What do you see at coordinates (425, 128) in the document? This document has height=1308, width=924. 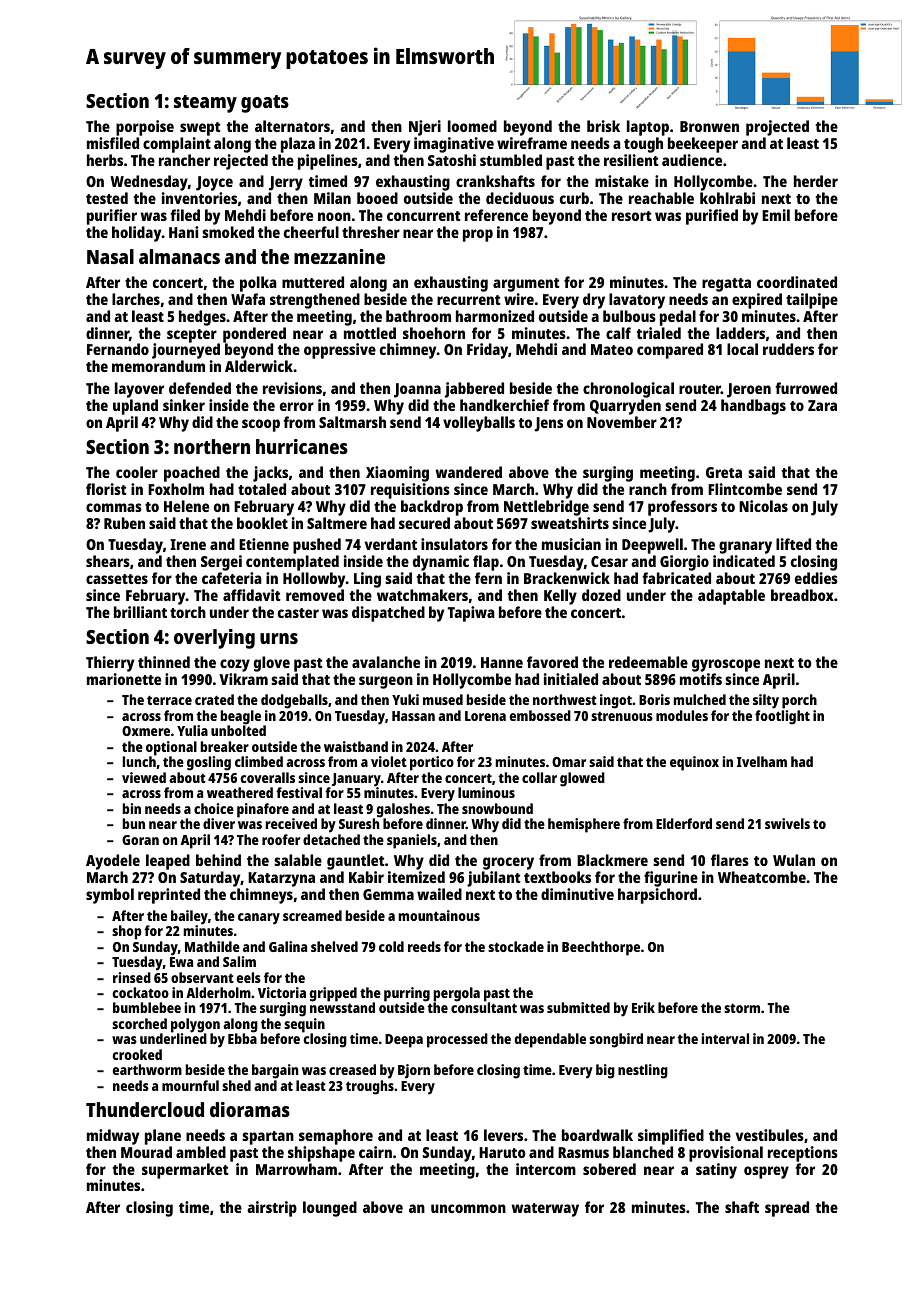 I see `Njeri` at bounding box center [425, 128].
